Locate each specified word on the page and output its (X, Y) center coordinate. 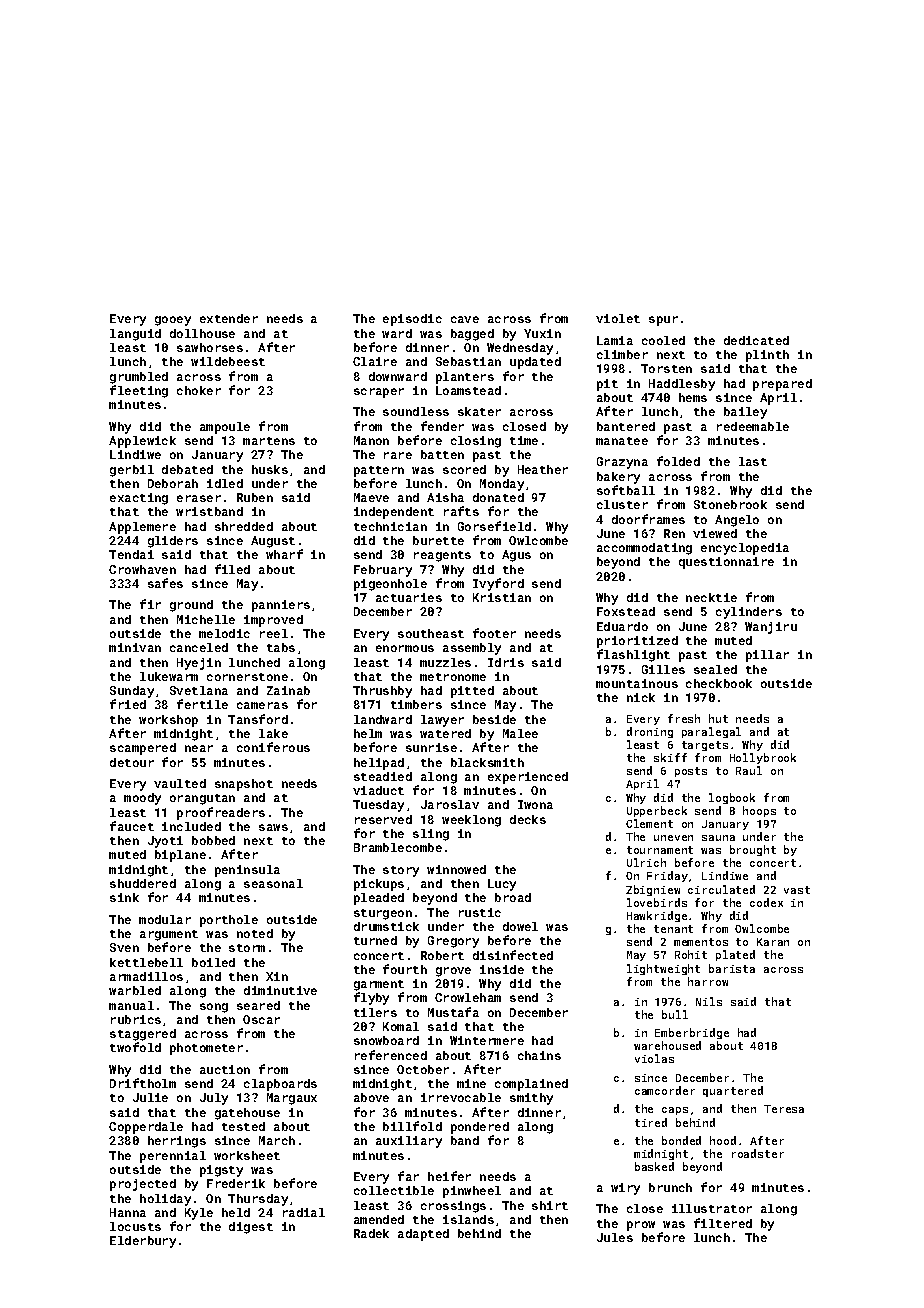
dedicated (756, 340)
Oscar (261, 1019)
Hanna (128, 1212)
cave (465, 319)
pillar (767, 656)
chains (539, 1055)
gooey (173, 321)
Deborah (173, 483)
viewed (715, 533)
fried (128, 704)
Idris (506, 662)
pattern (379, 471)
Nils (709, 1001)
